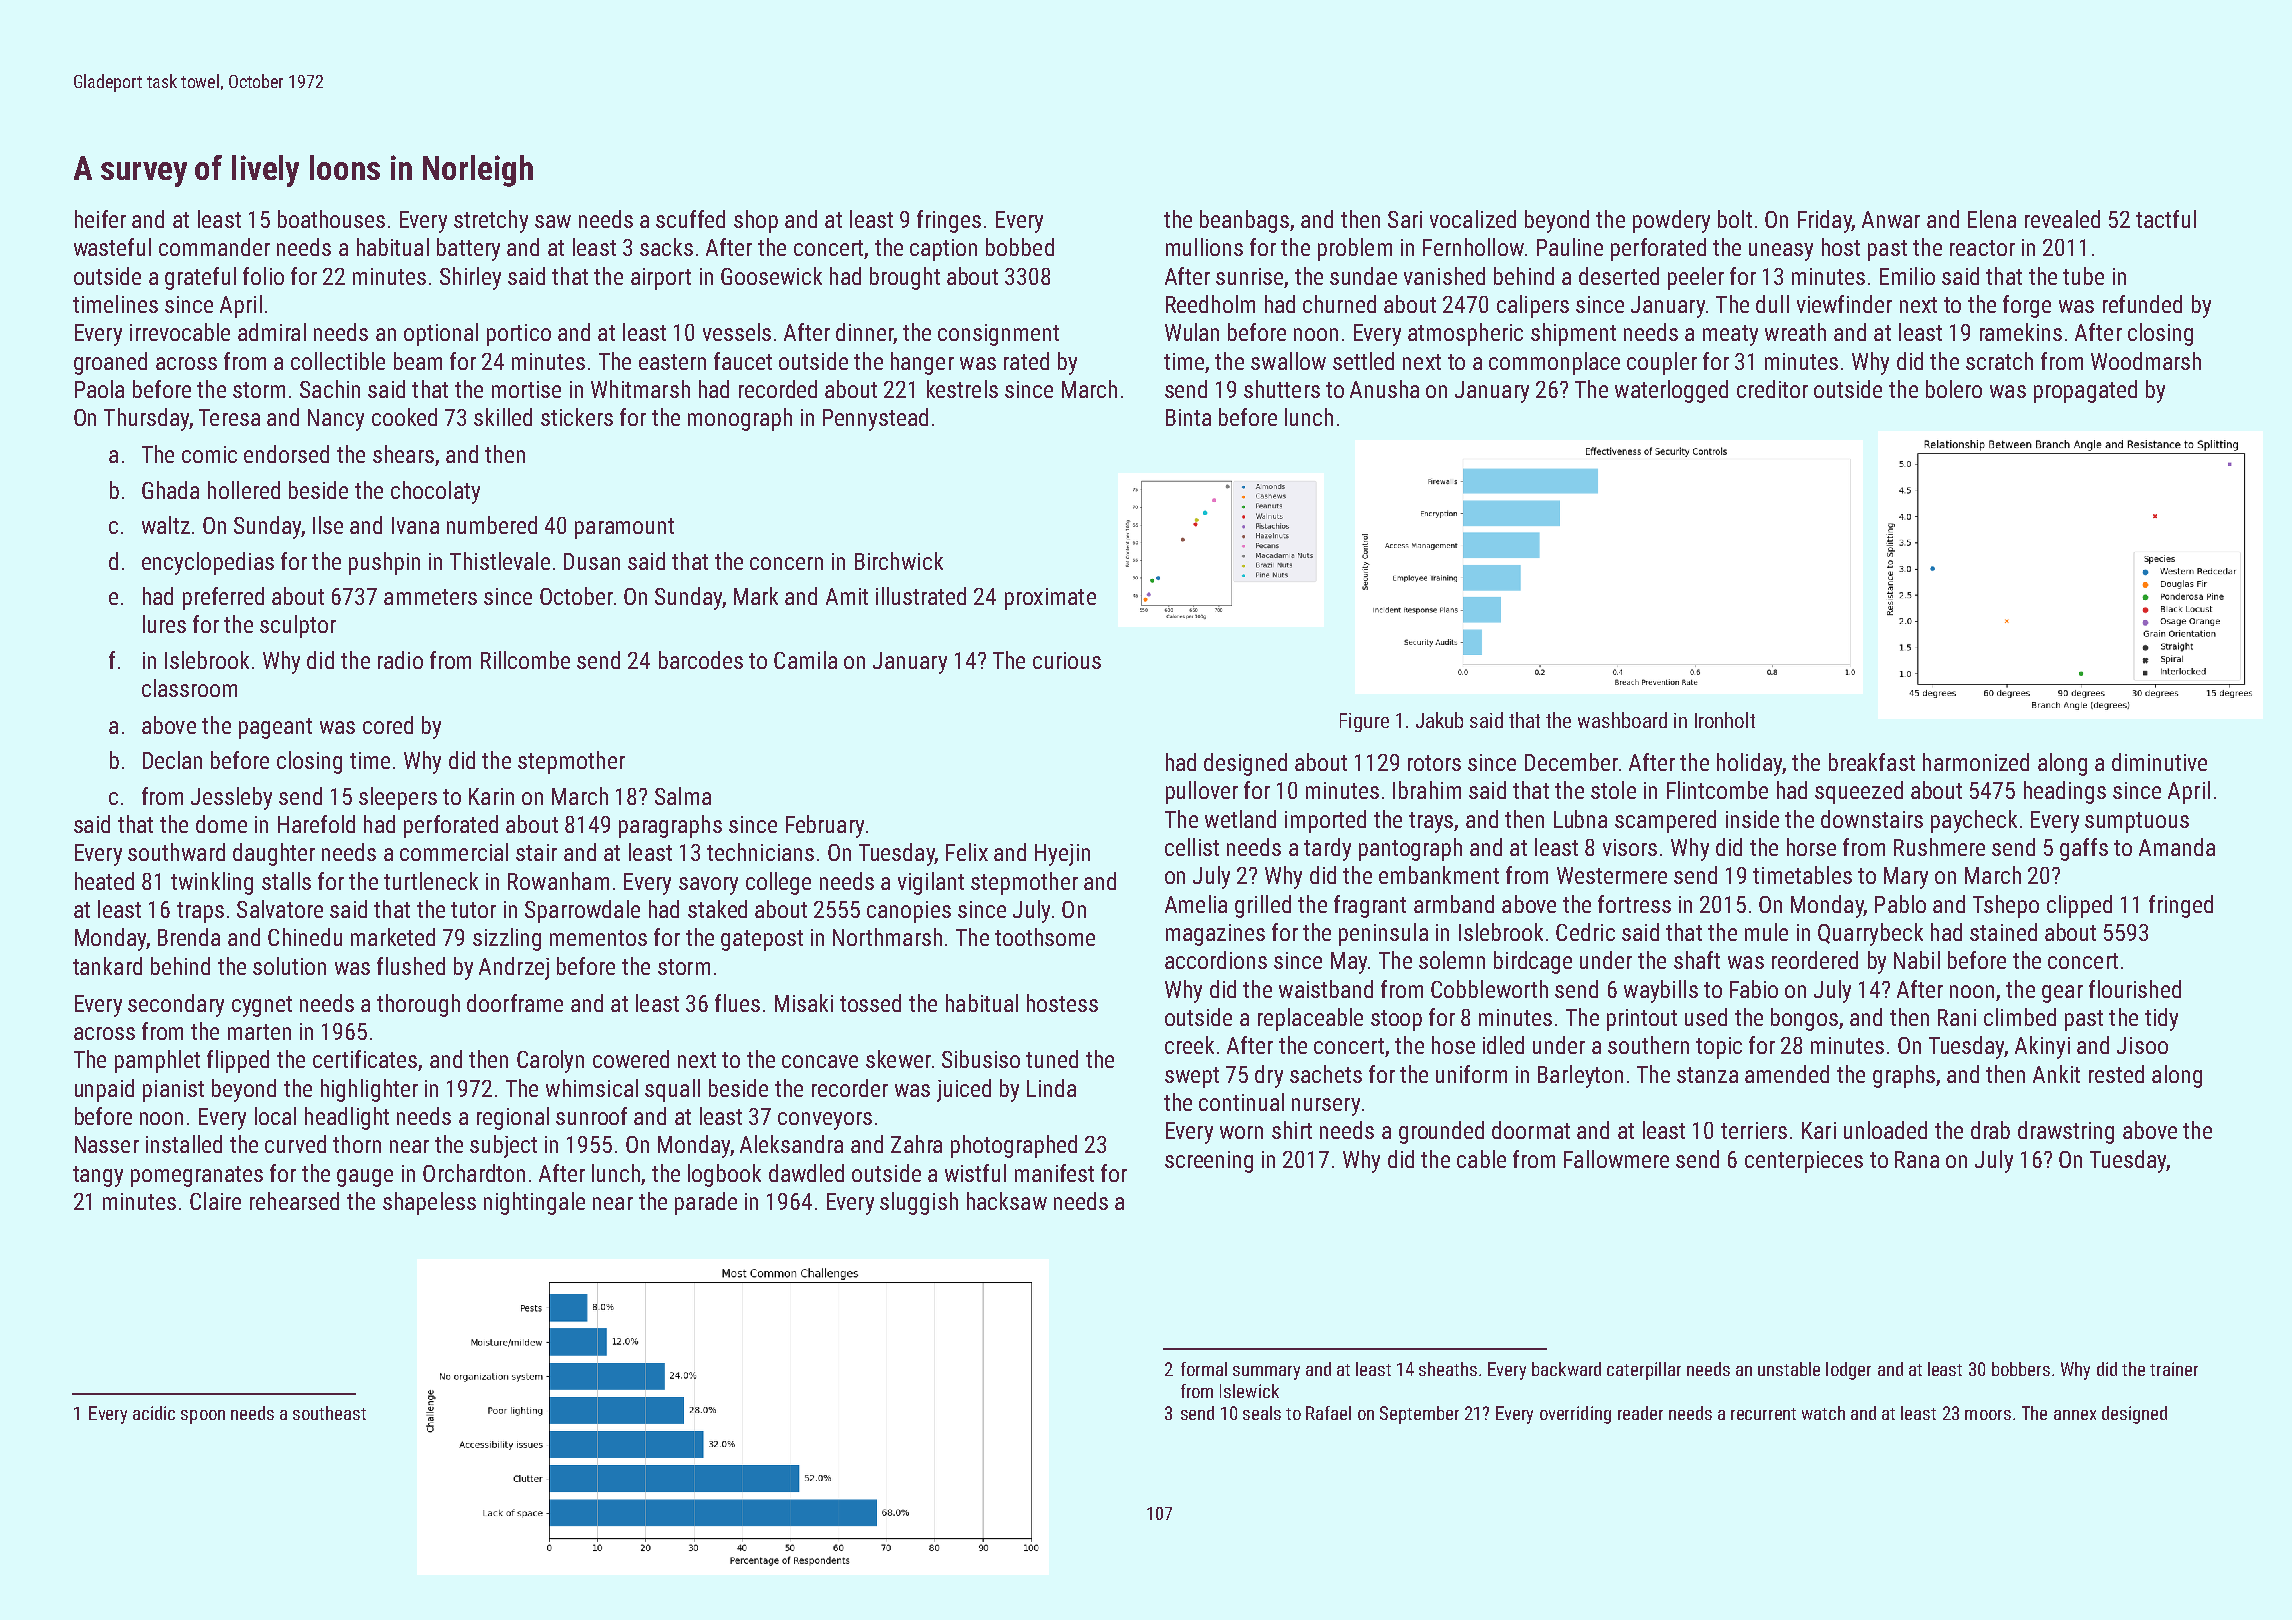  Describe the element at coordinates (1263, 906) in the screenshot. I see `grilled` at that location.
